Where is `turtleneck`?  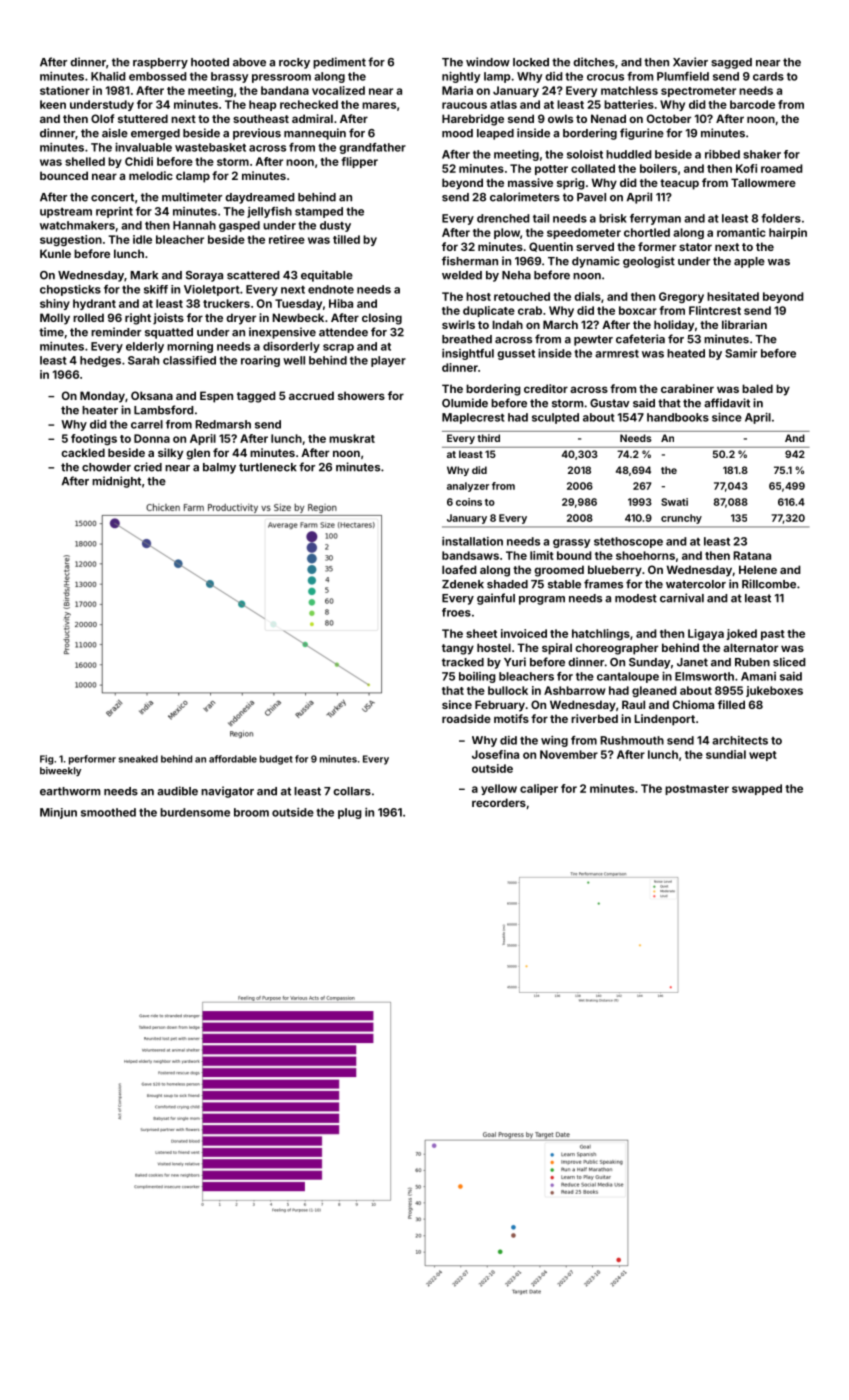 turtleneck is located at coordinates (268, 467).
